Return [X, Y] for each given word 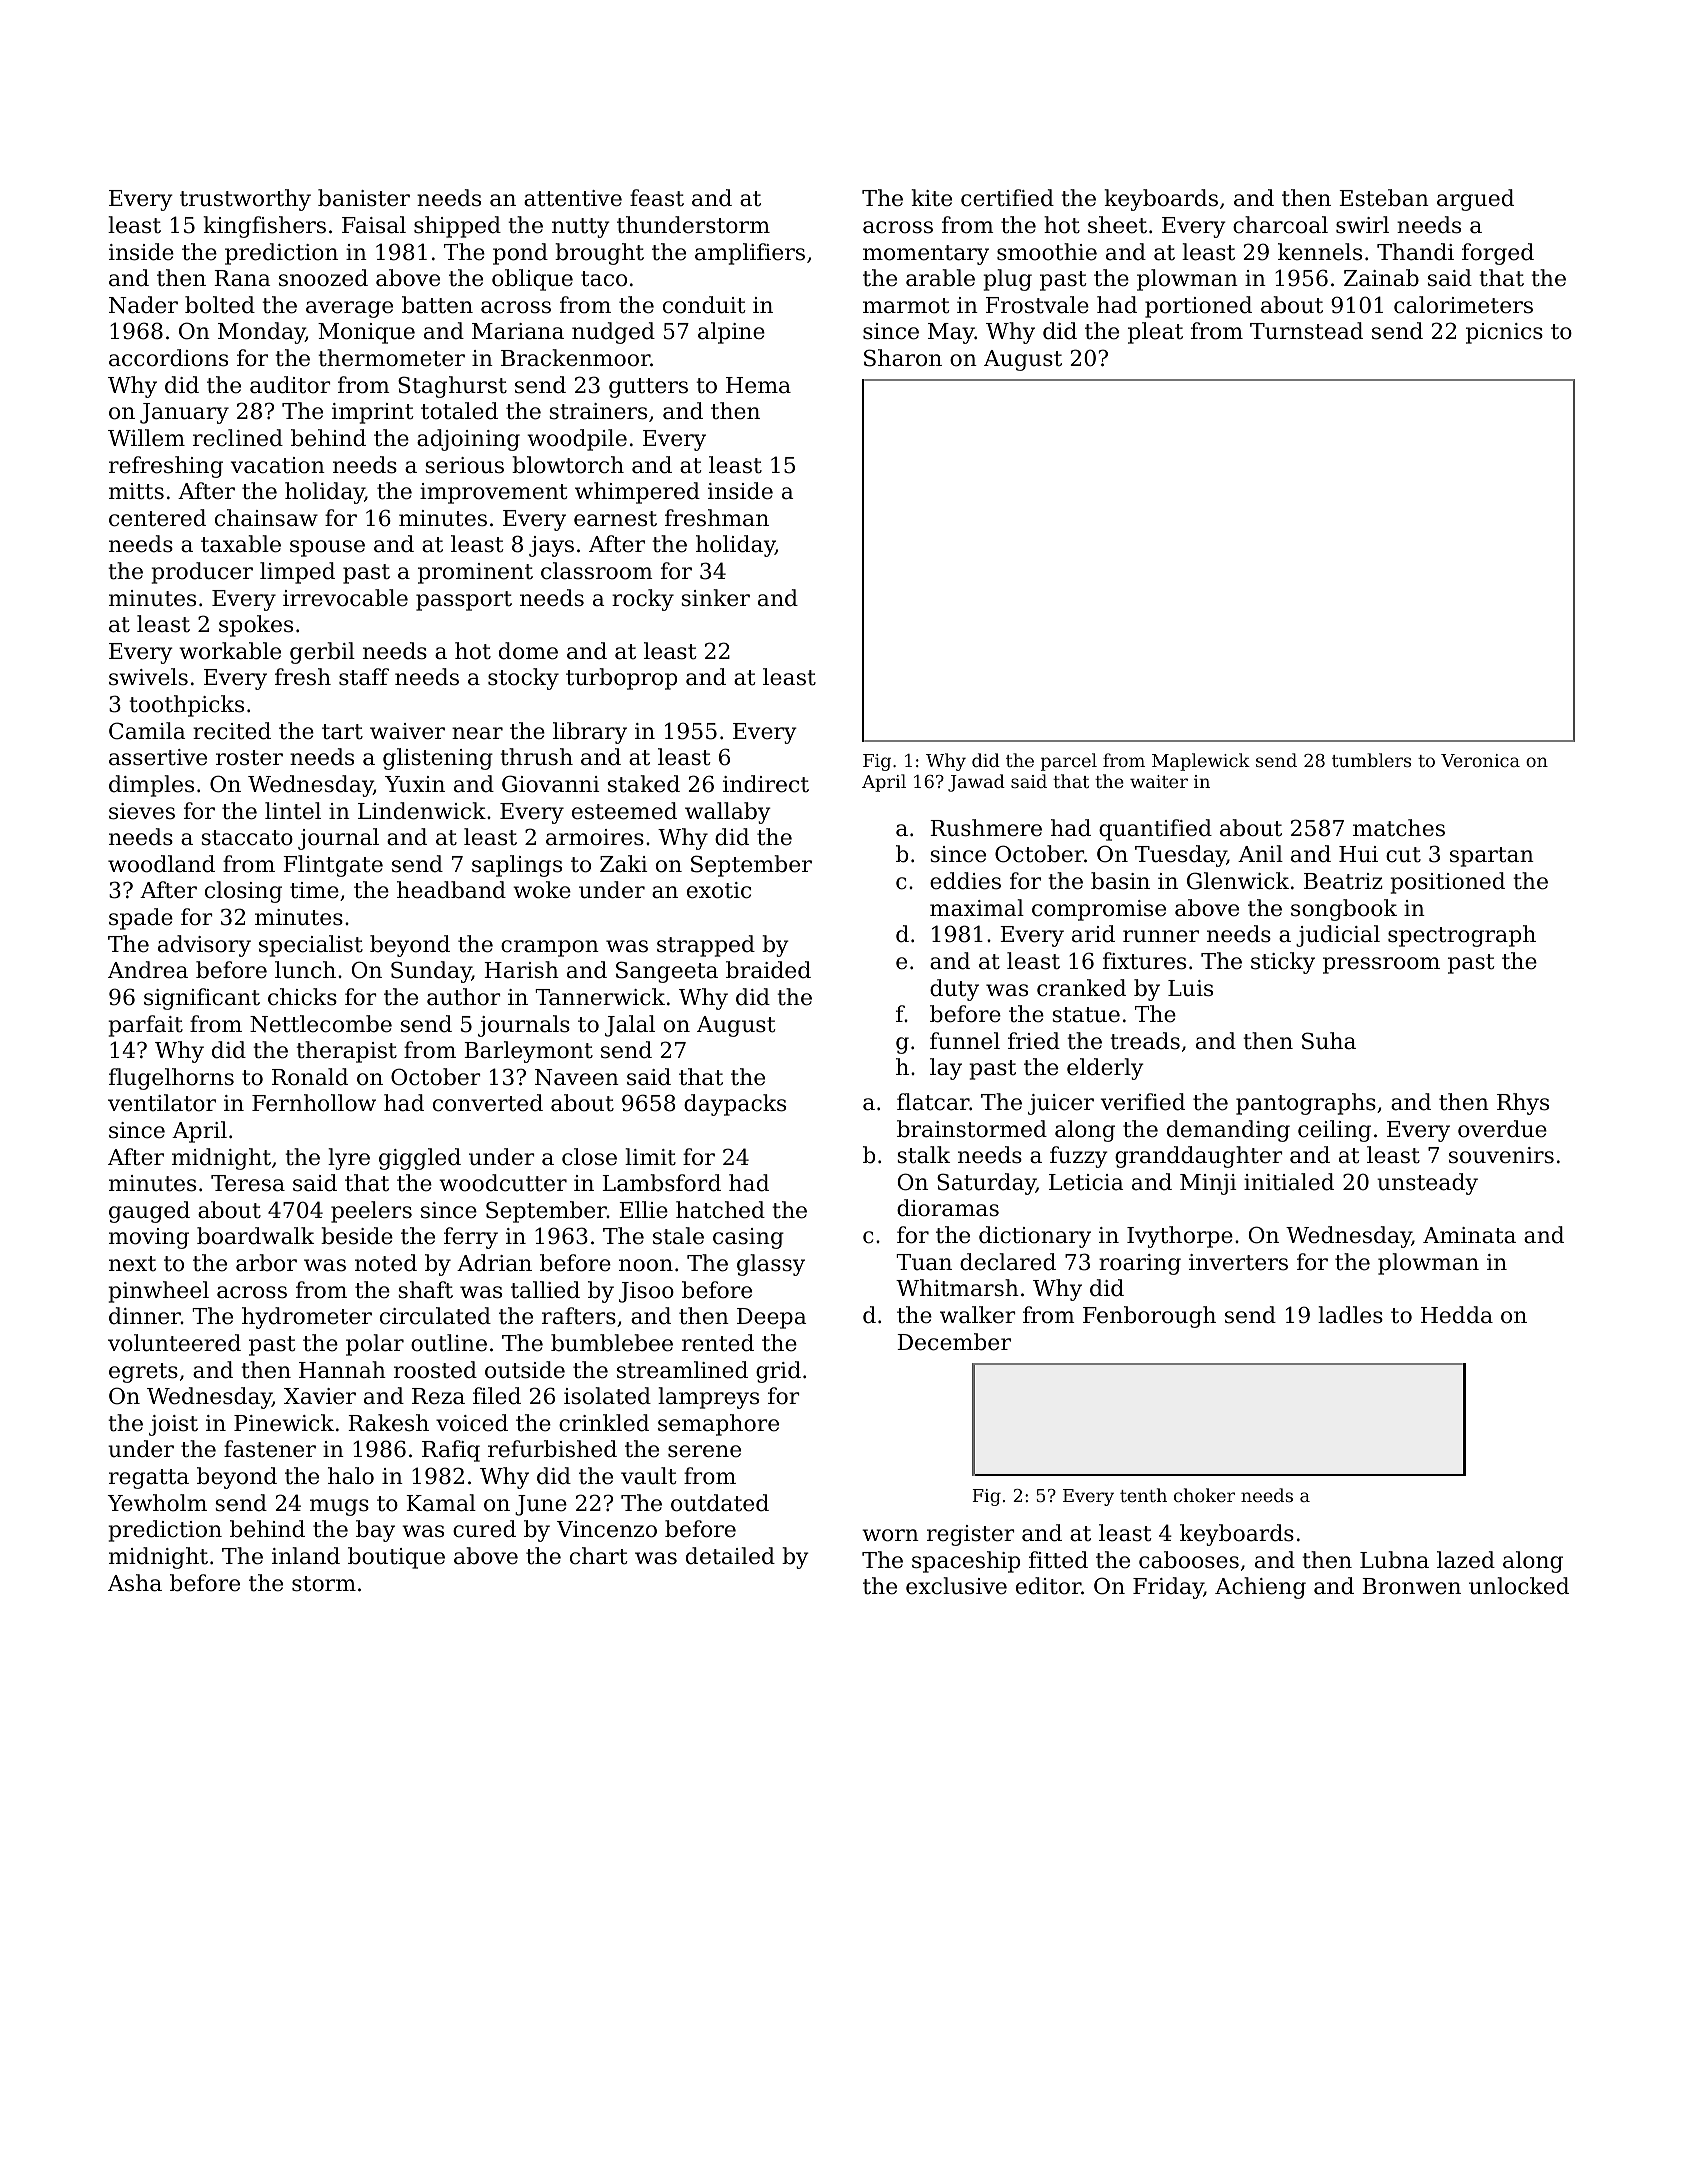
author [464, 997]
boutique [396, 1558]
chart [598, 1556]
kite [931, 198]
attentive [573, 198]
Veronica [1480, 760]
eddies [965, 881]
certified [1007, 198]
